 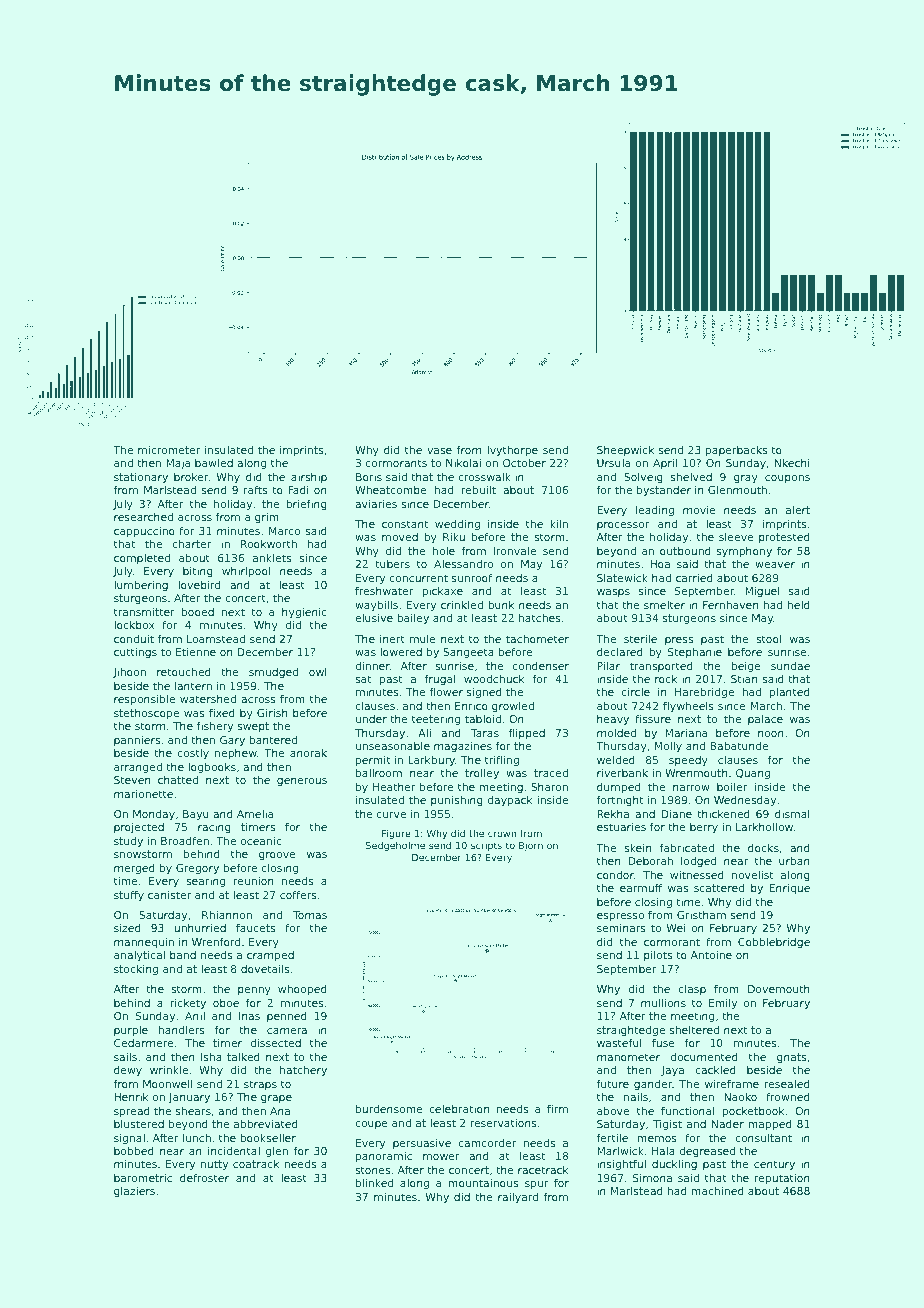 What do you see at coordinates (132, 780) in the image?
I see `Steven` at bounding box center [132, 780].
